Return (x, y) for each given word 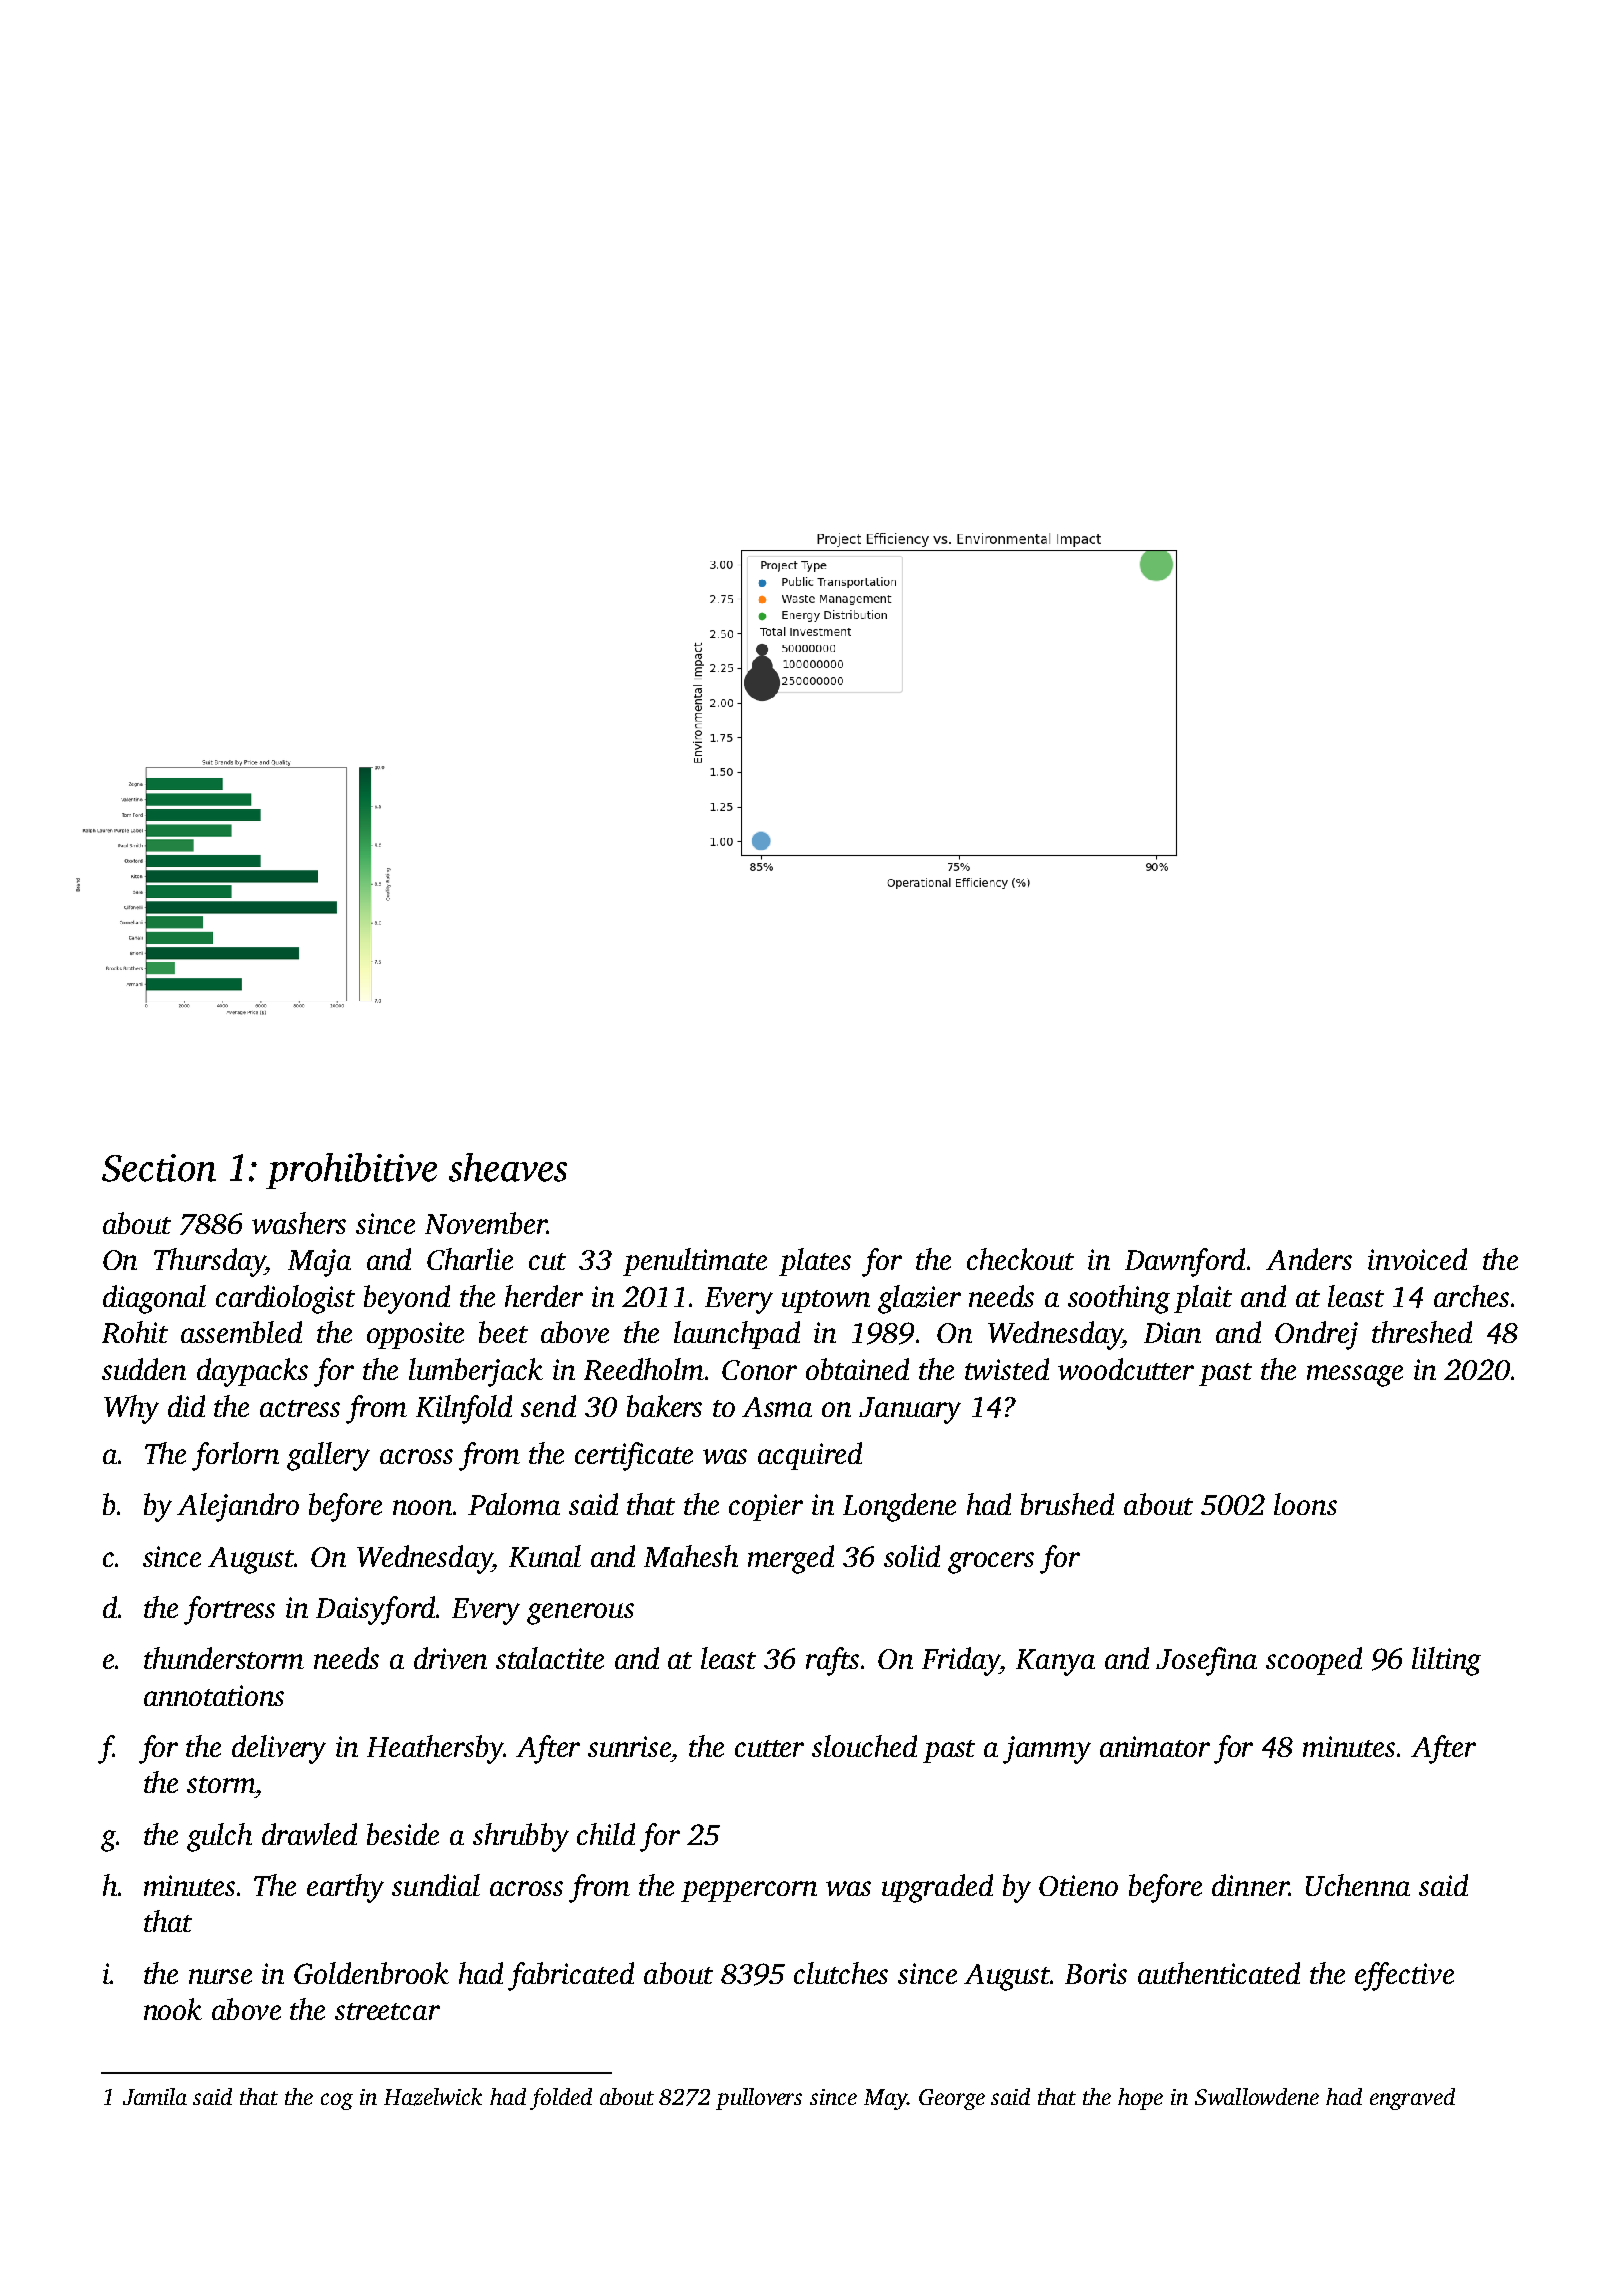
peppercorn (749, 1891)
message (1355, 1376)
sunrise (629, 1746)
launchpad (737, 1335)
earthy (345, 1888)
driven (450, 1658)
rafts (832, 1661)
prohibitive (351, 1171)
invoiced (1417, 1259)
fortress (229, 1610)
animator (1155, 1746)
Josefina (1206, 1661)
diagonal (154, 1299)
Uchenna (1358, 1885)
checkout (1020, 1259)
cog (337, 2101)
